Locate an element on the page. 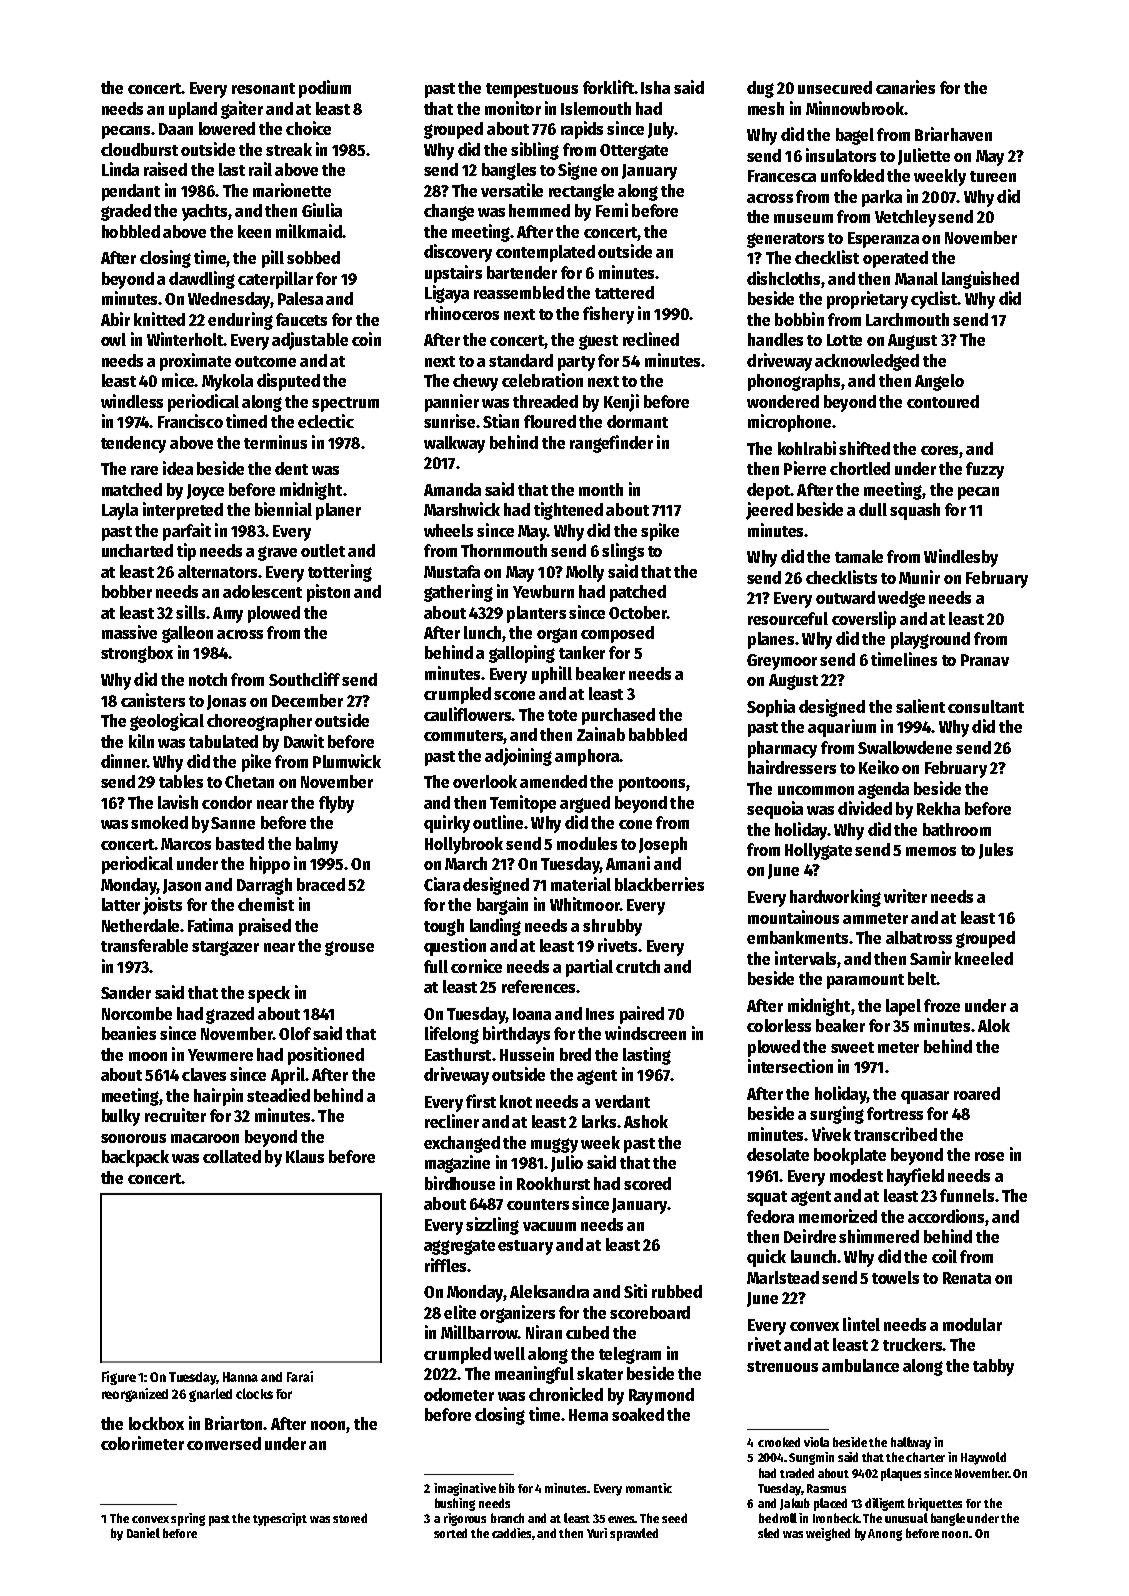  shifted is located at coordinates (864, 448).
